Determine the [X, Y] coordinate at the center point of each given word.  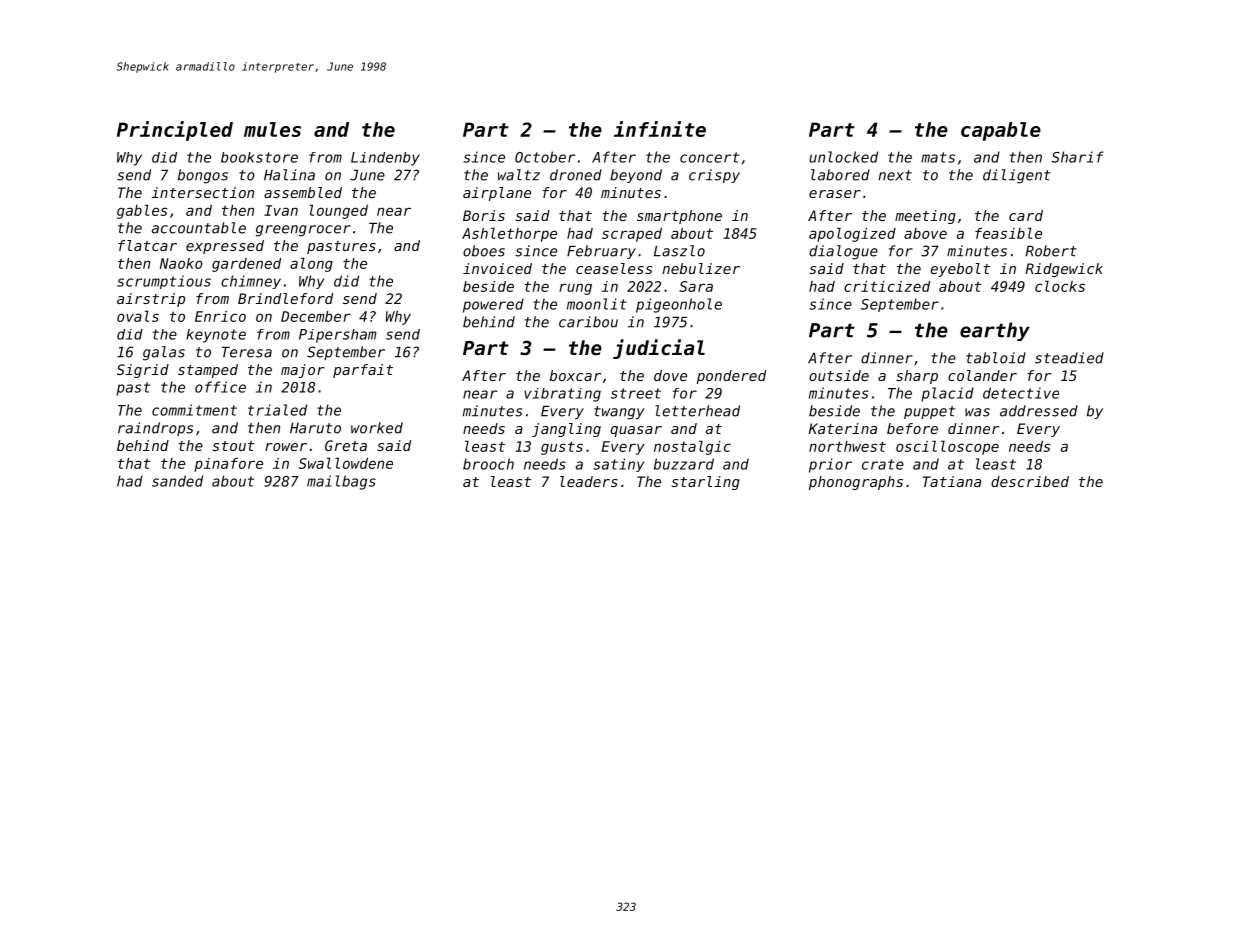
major [303, 371]
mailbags [341, 482]
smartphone [679, 217]
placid [947, 394]
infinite [660, 129]
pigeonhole [679, 305]
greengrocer [303, 231]
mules [272, 129]
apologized [852, 234]
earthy [995, 331]
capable [1001, 131]
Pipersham [337, 336]
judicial [659, 349]
